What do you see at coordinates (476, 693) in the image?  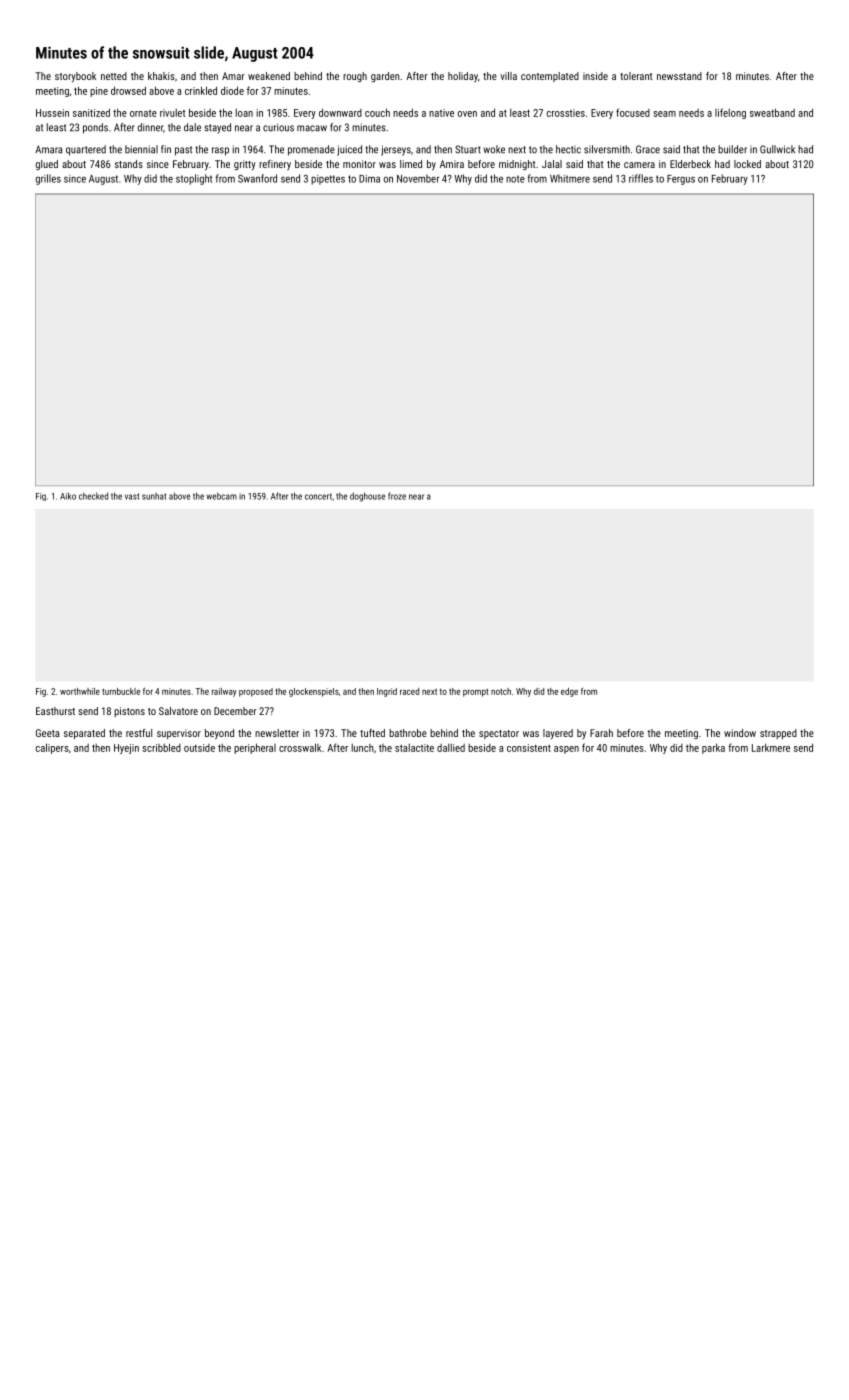 I see `prompt` at bounding box center [476, 693].
